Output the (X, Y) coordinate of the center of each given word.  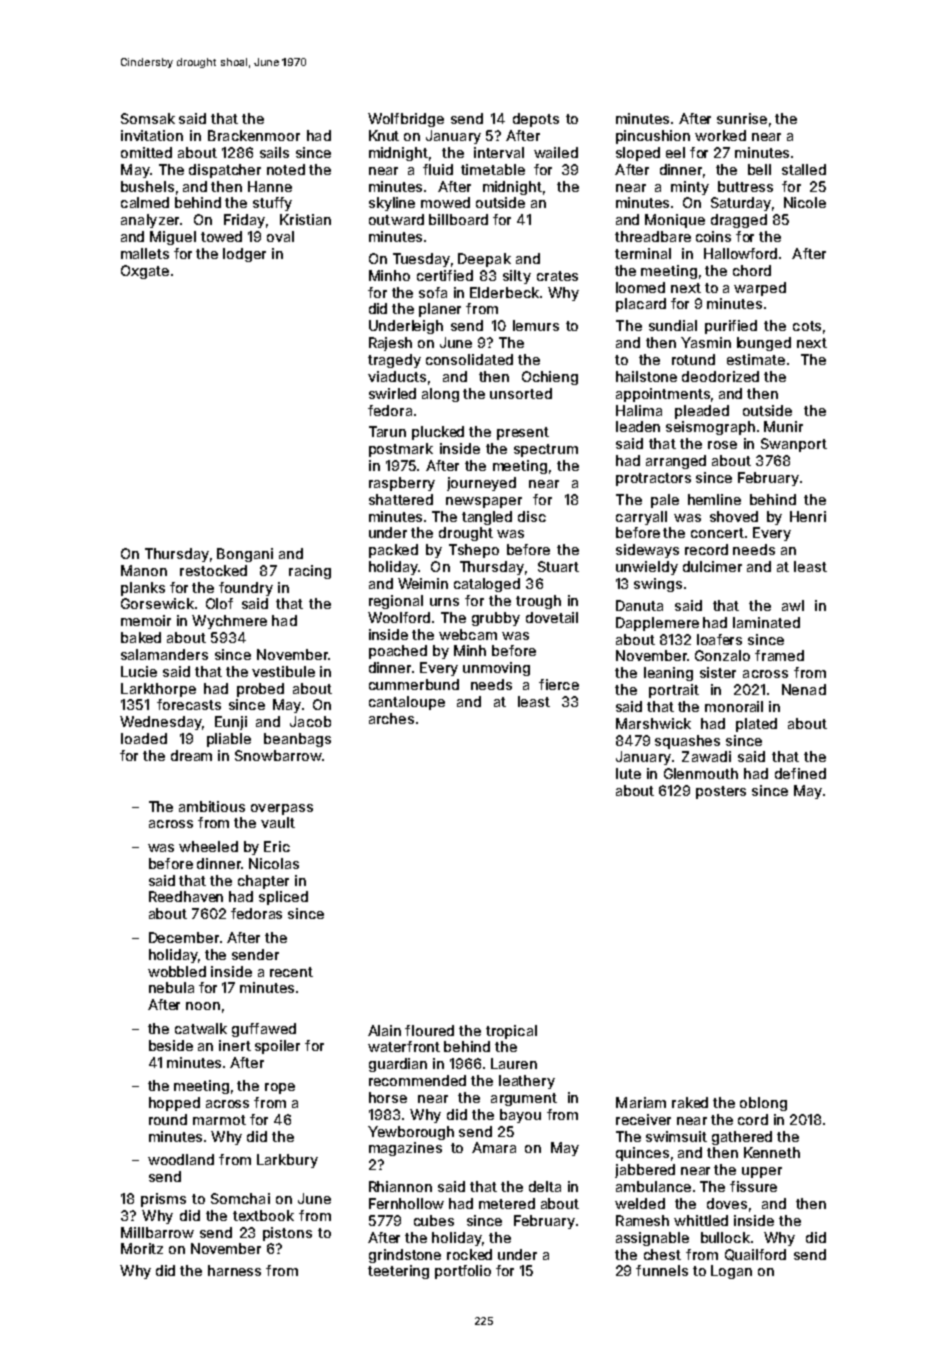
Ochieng (550, 378)
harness (234, 1270)
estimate (756, 359)
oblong (763, 1104)
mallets (145, 253)
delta (545, 1186)
